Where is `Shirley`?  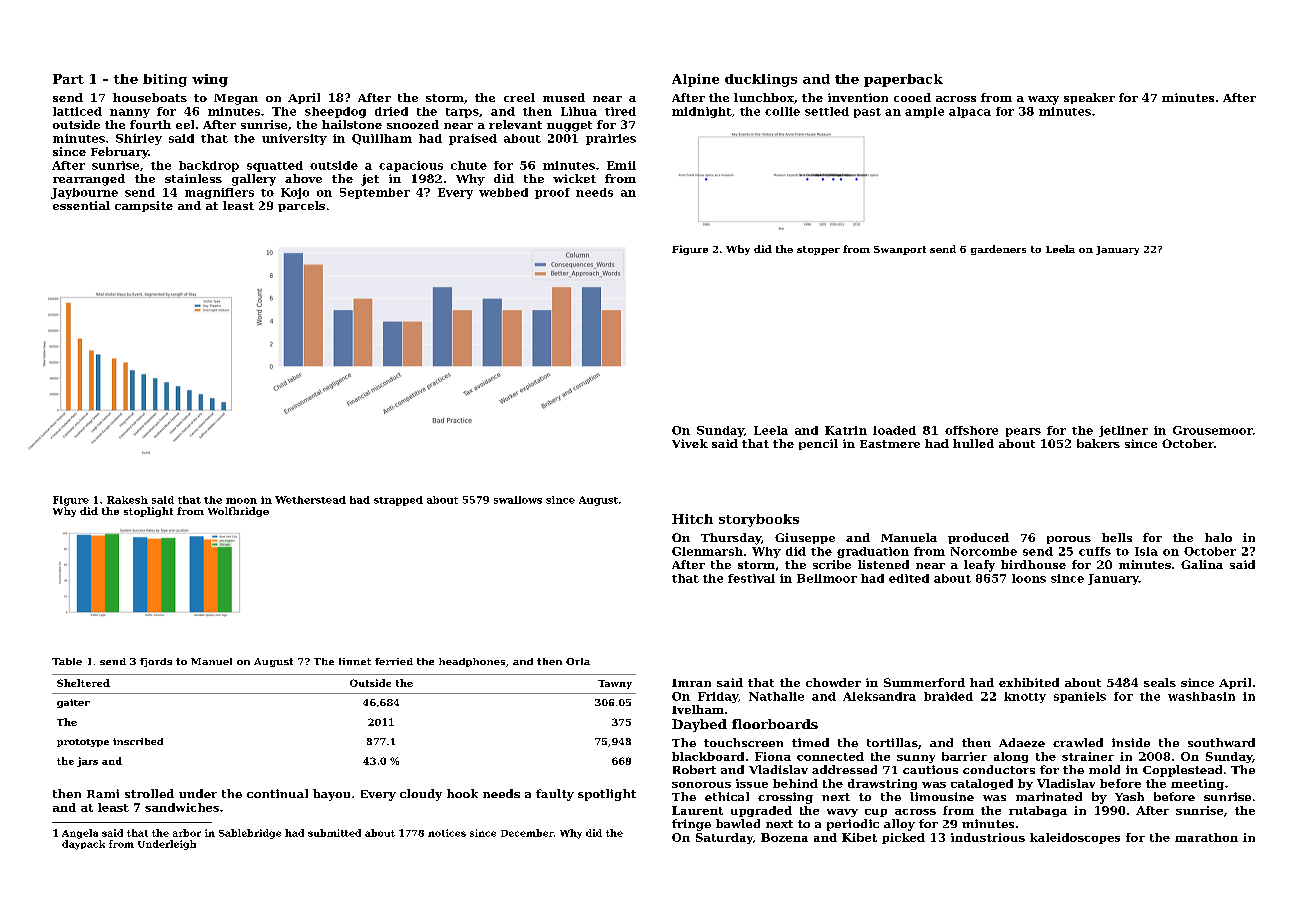
Shirley is located at coordinates (139, 139).
